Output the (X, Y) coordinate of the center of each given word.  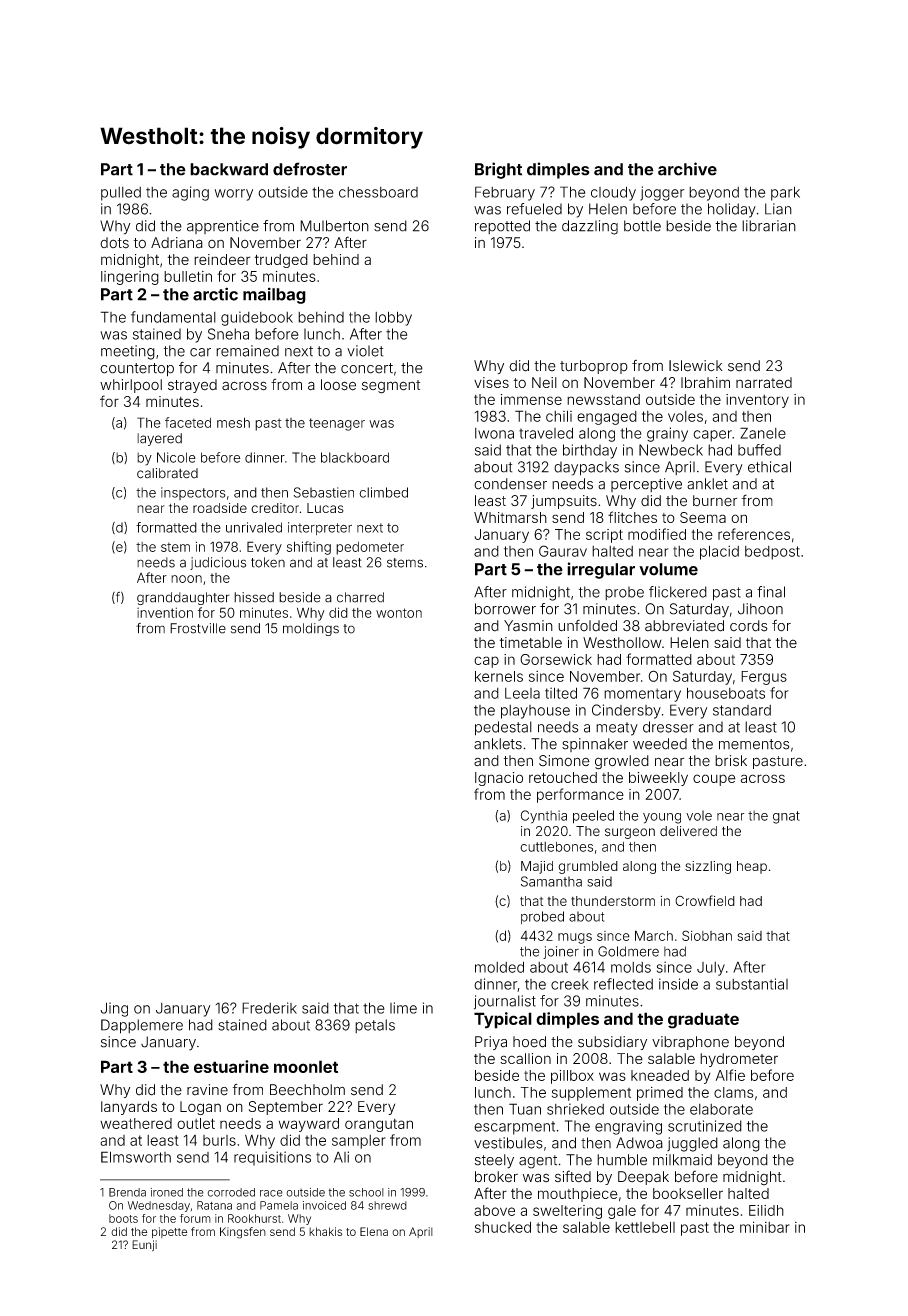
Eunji (144, 1246)
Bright (498, 170)
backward (229, 169)
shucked (503, 1227)
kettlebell (645, 1227)
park (785, 193)
